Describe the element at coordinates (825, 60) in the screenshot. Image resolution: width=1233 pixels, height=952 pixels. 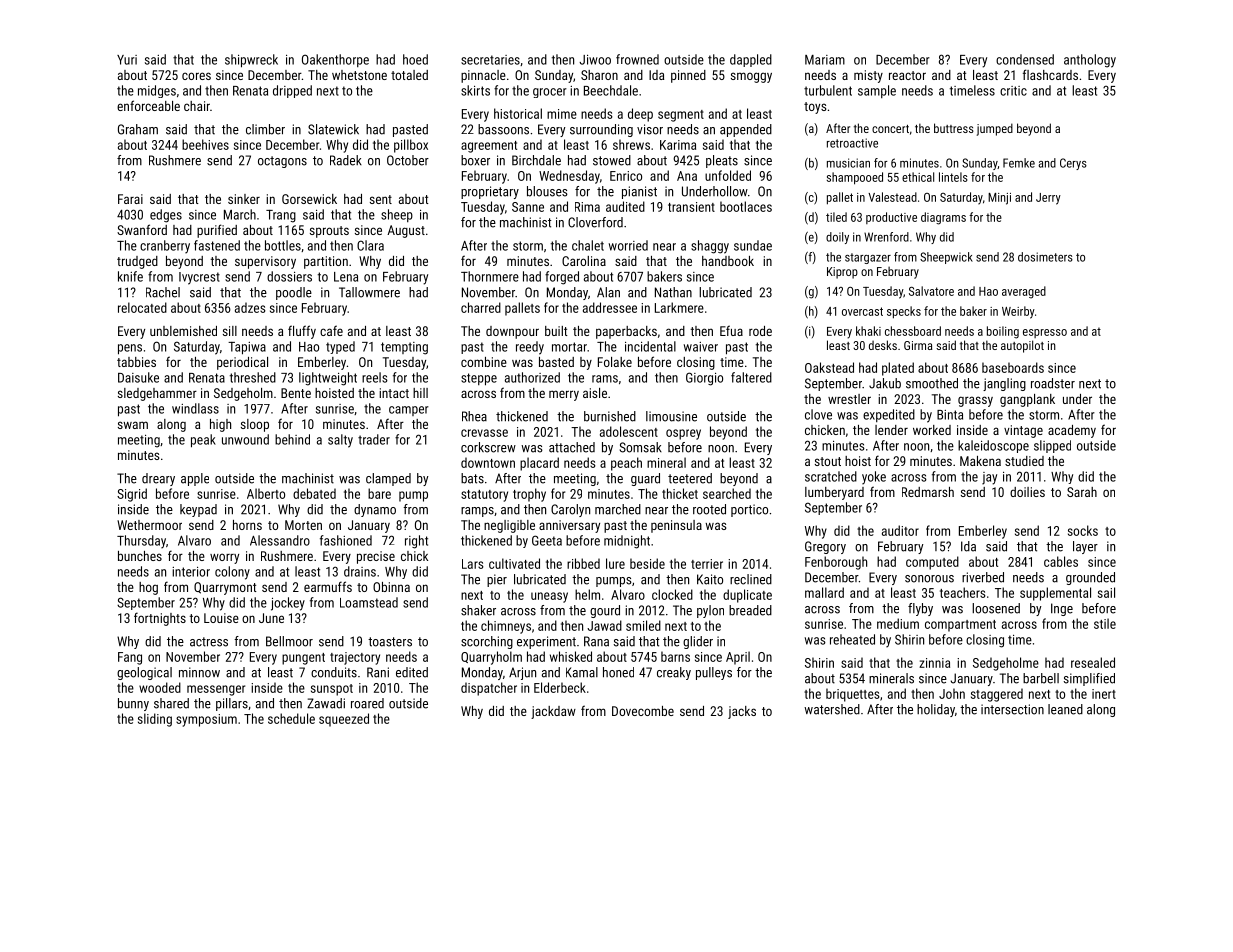
I see `Mariam` at that location.
